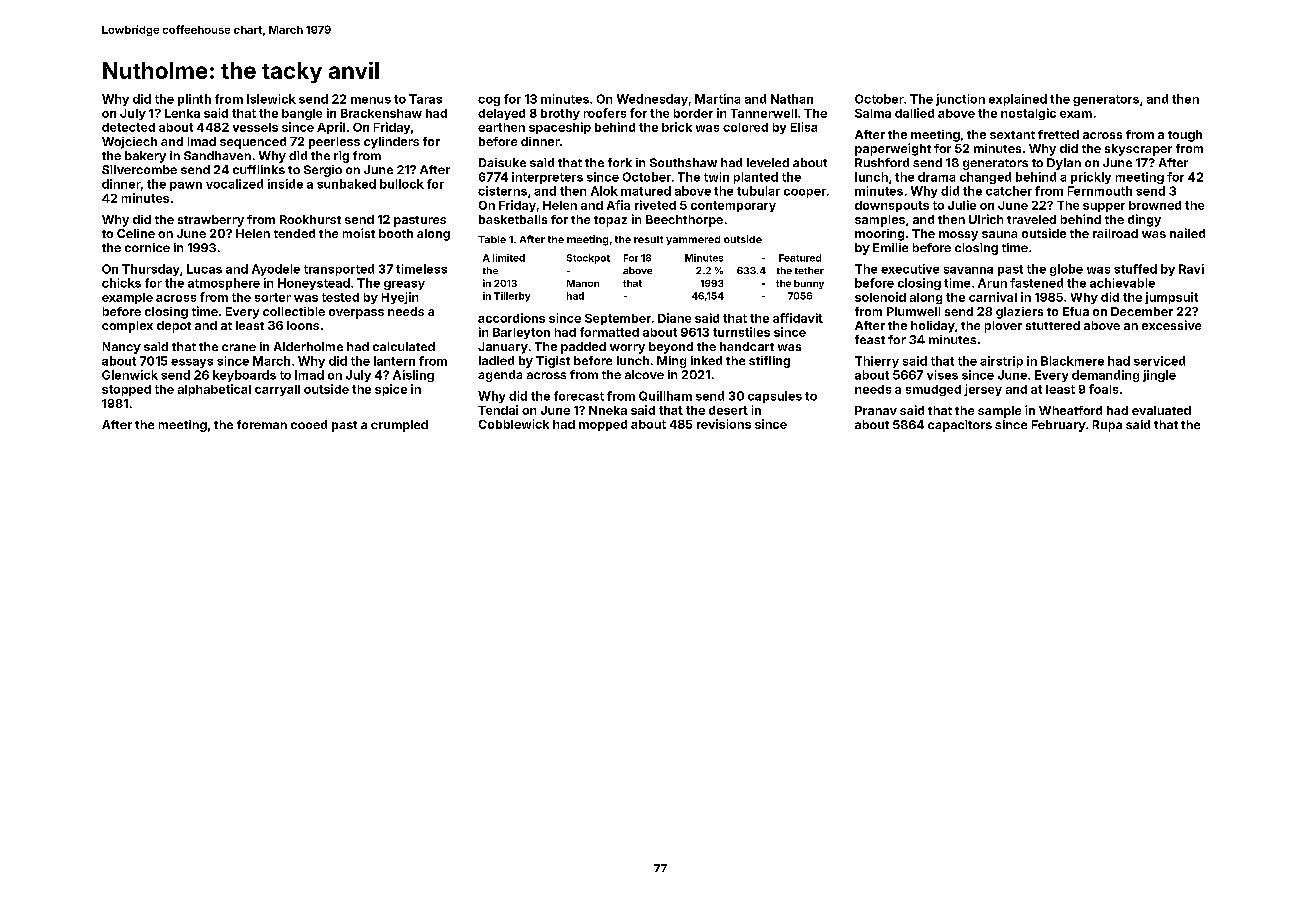  Describe the element at coordinates (425, 99) in the screenshot. I see `Taras` at that location.
